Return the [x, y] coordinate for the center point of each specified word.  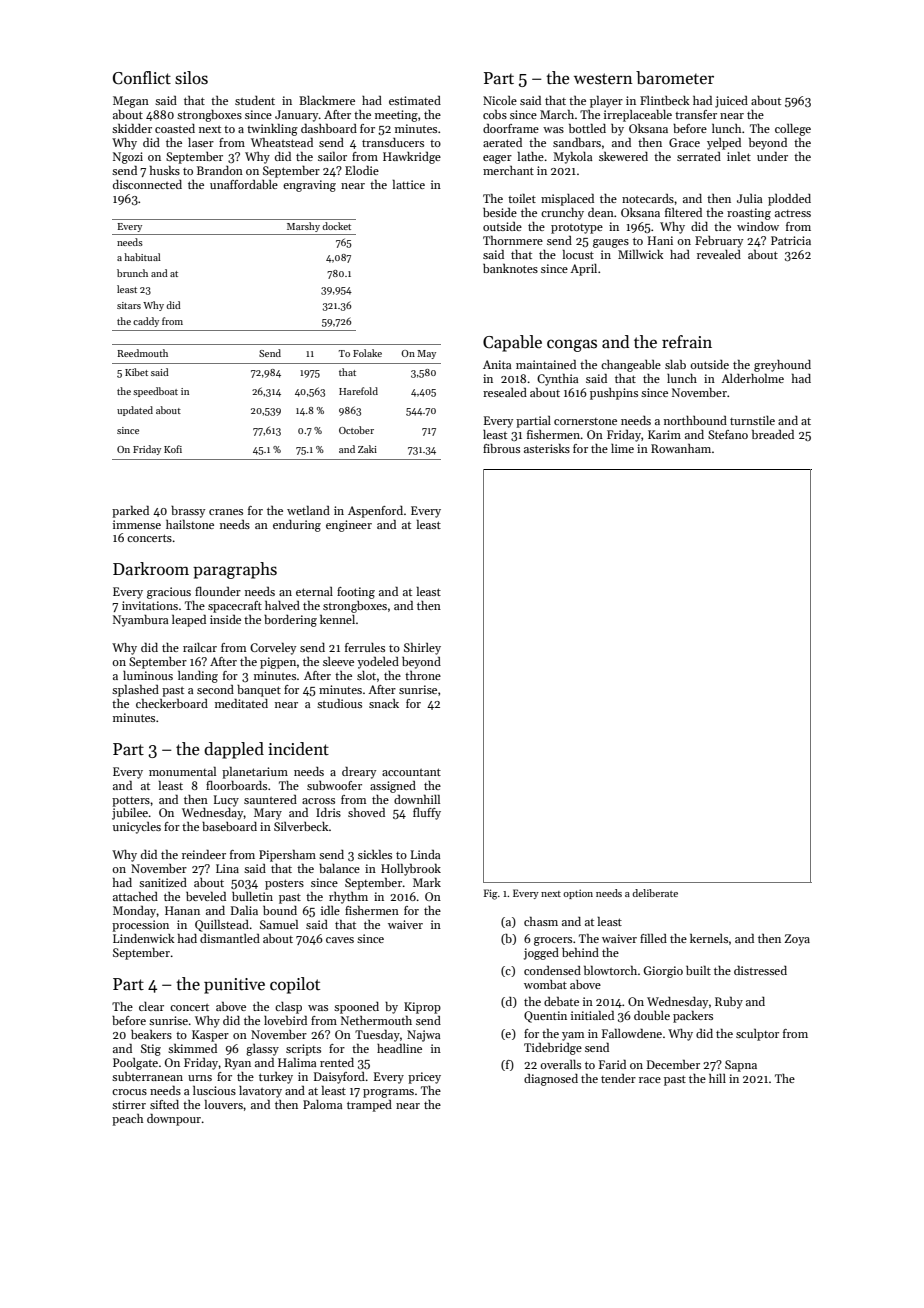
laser [201, 142]
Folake [367, 353]
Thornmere [513, 240]
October [356, 430]
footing [356, 593]
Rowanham [681, 448]
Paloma [323, 1104]
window [758, 226]
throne [423, 675]
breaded [773, 434]
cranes [226, 512]
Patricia [791, 240]
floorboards [236, 785]
